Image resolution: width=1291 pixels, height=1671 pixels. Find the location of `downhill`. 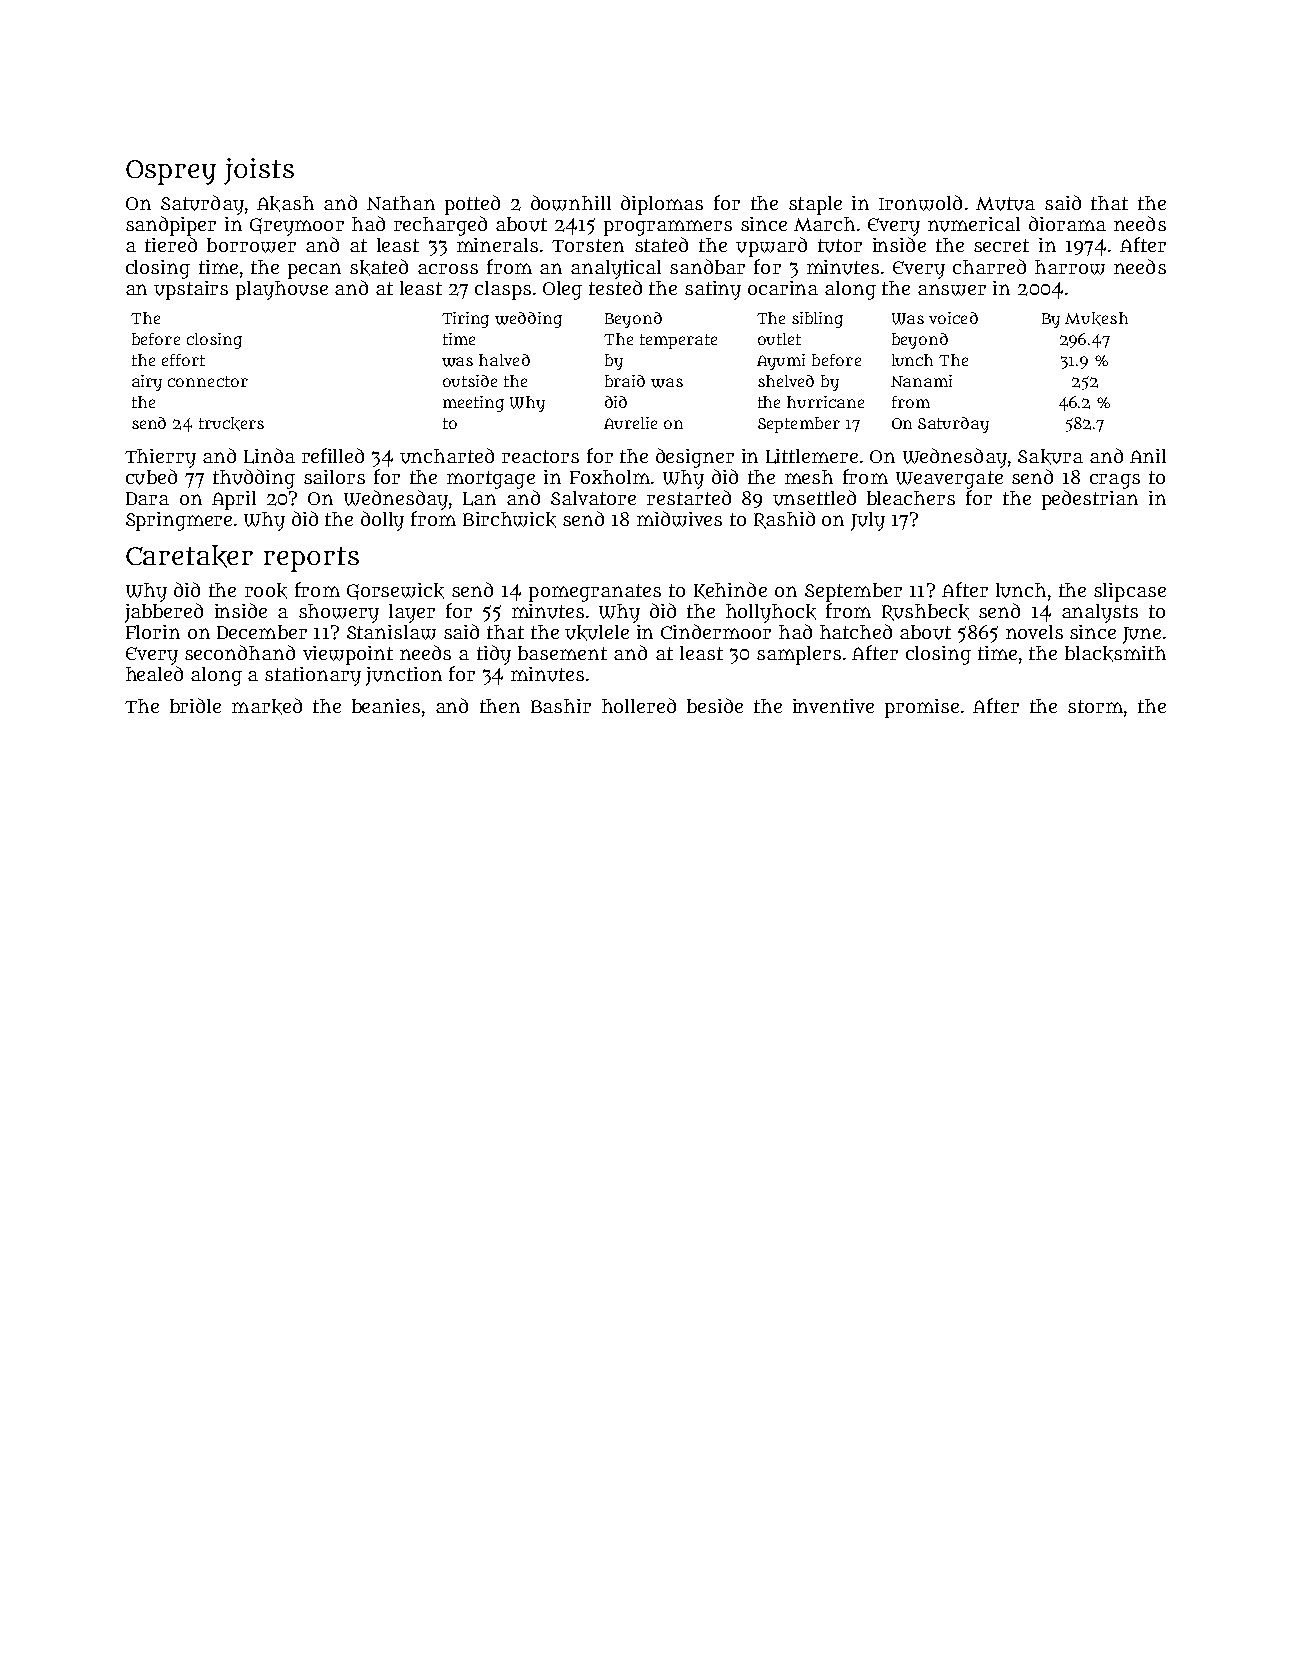

downhill is located at coordinates (571, 203).
